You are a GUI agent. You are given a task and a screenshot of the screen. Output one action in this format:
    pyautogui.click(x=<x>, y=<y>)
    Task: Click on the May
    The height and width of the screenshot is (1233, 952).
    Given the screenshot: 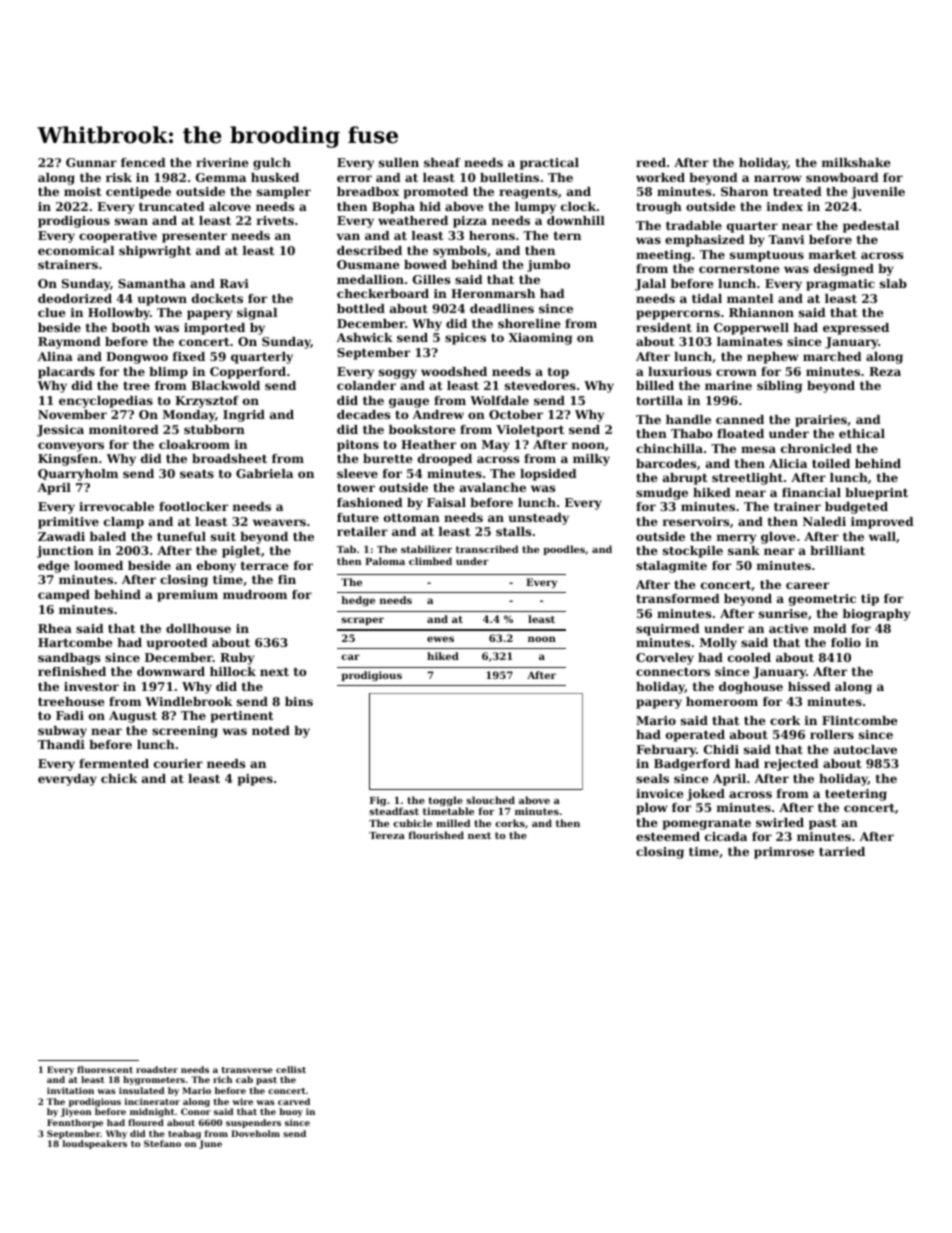 What is the action you would take?
    pyautogui.click(x=496, y=446)
